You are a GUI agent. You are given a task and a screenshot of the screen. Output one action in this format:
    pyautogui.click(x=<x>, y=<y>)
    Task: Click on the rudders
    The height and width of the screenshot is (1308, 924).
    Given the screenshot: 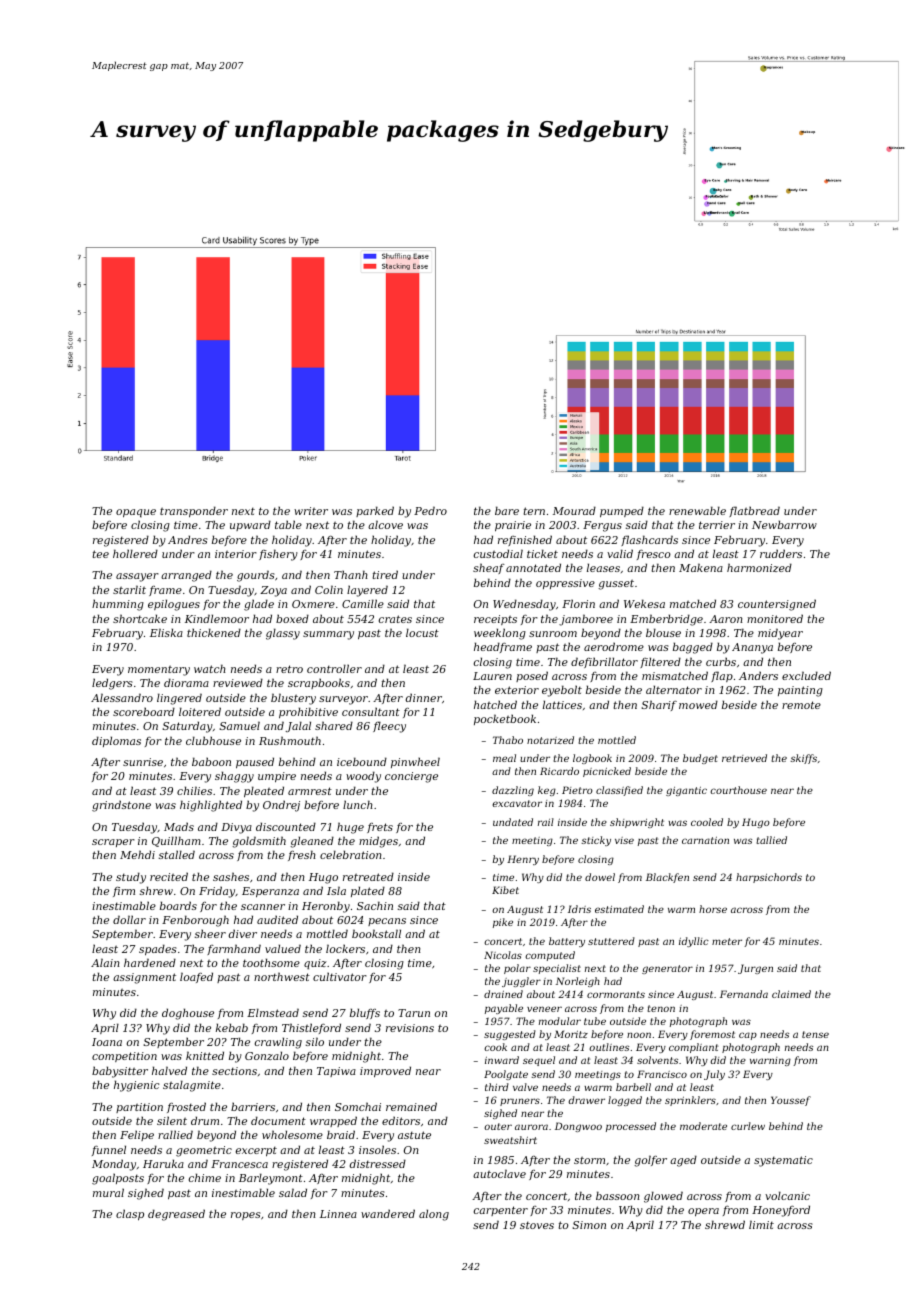 What is the action you would take?
    pyautogui.click(x=781, y=553)
